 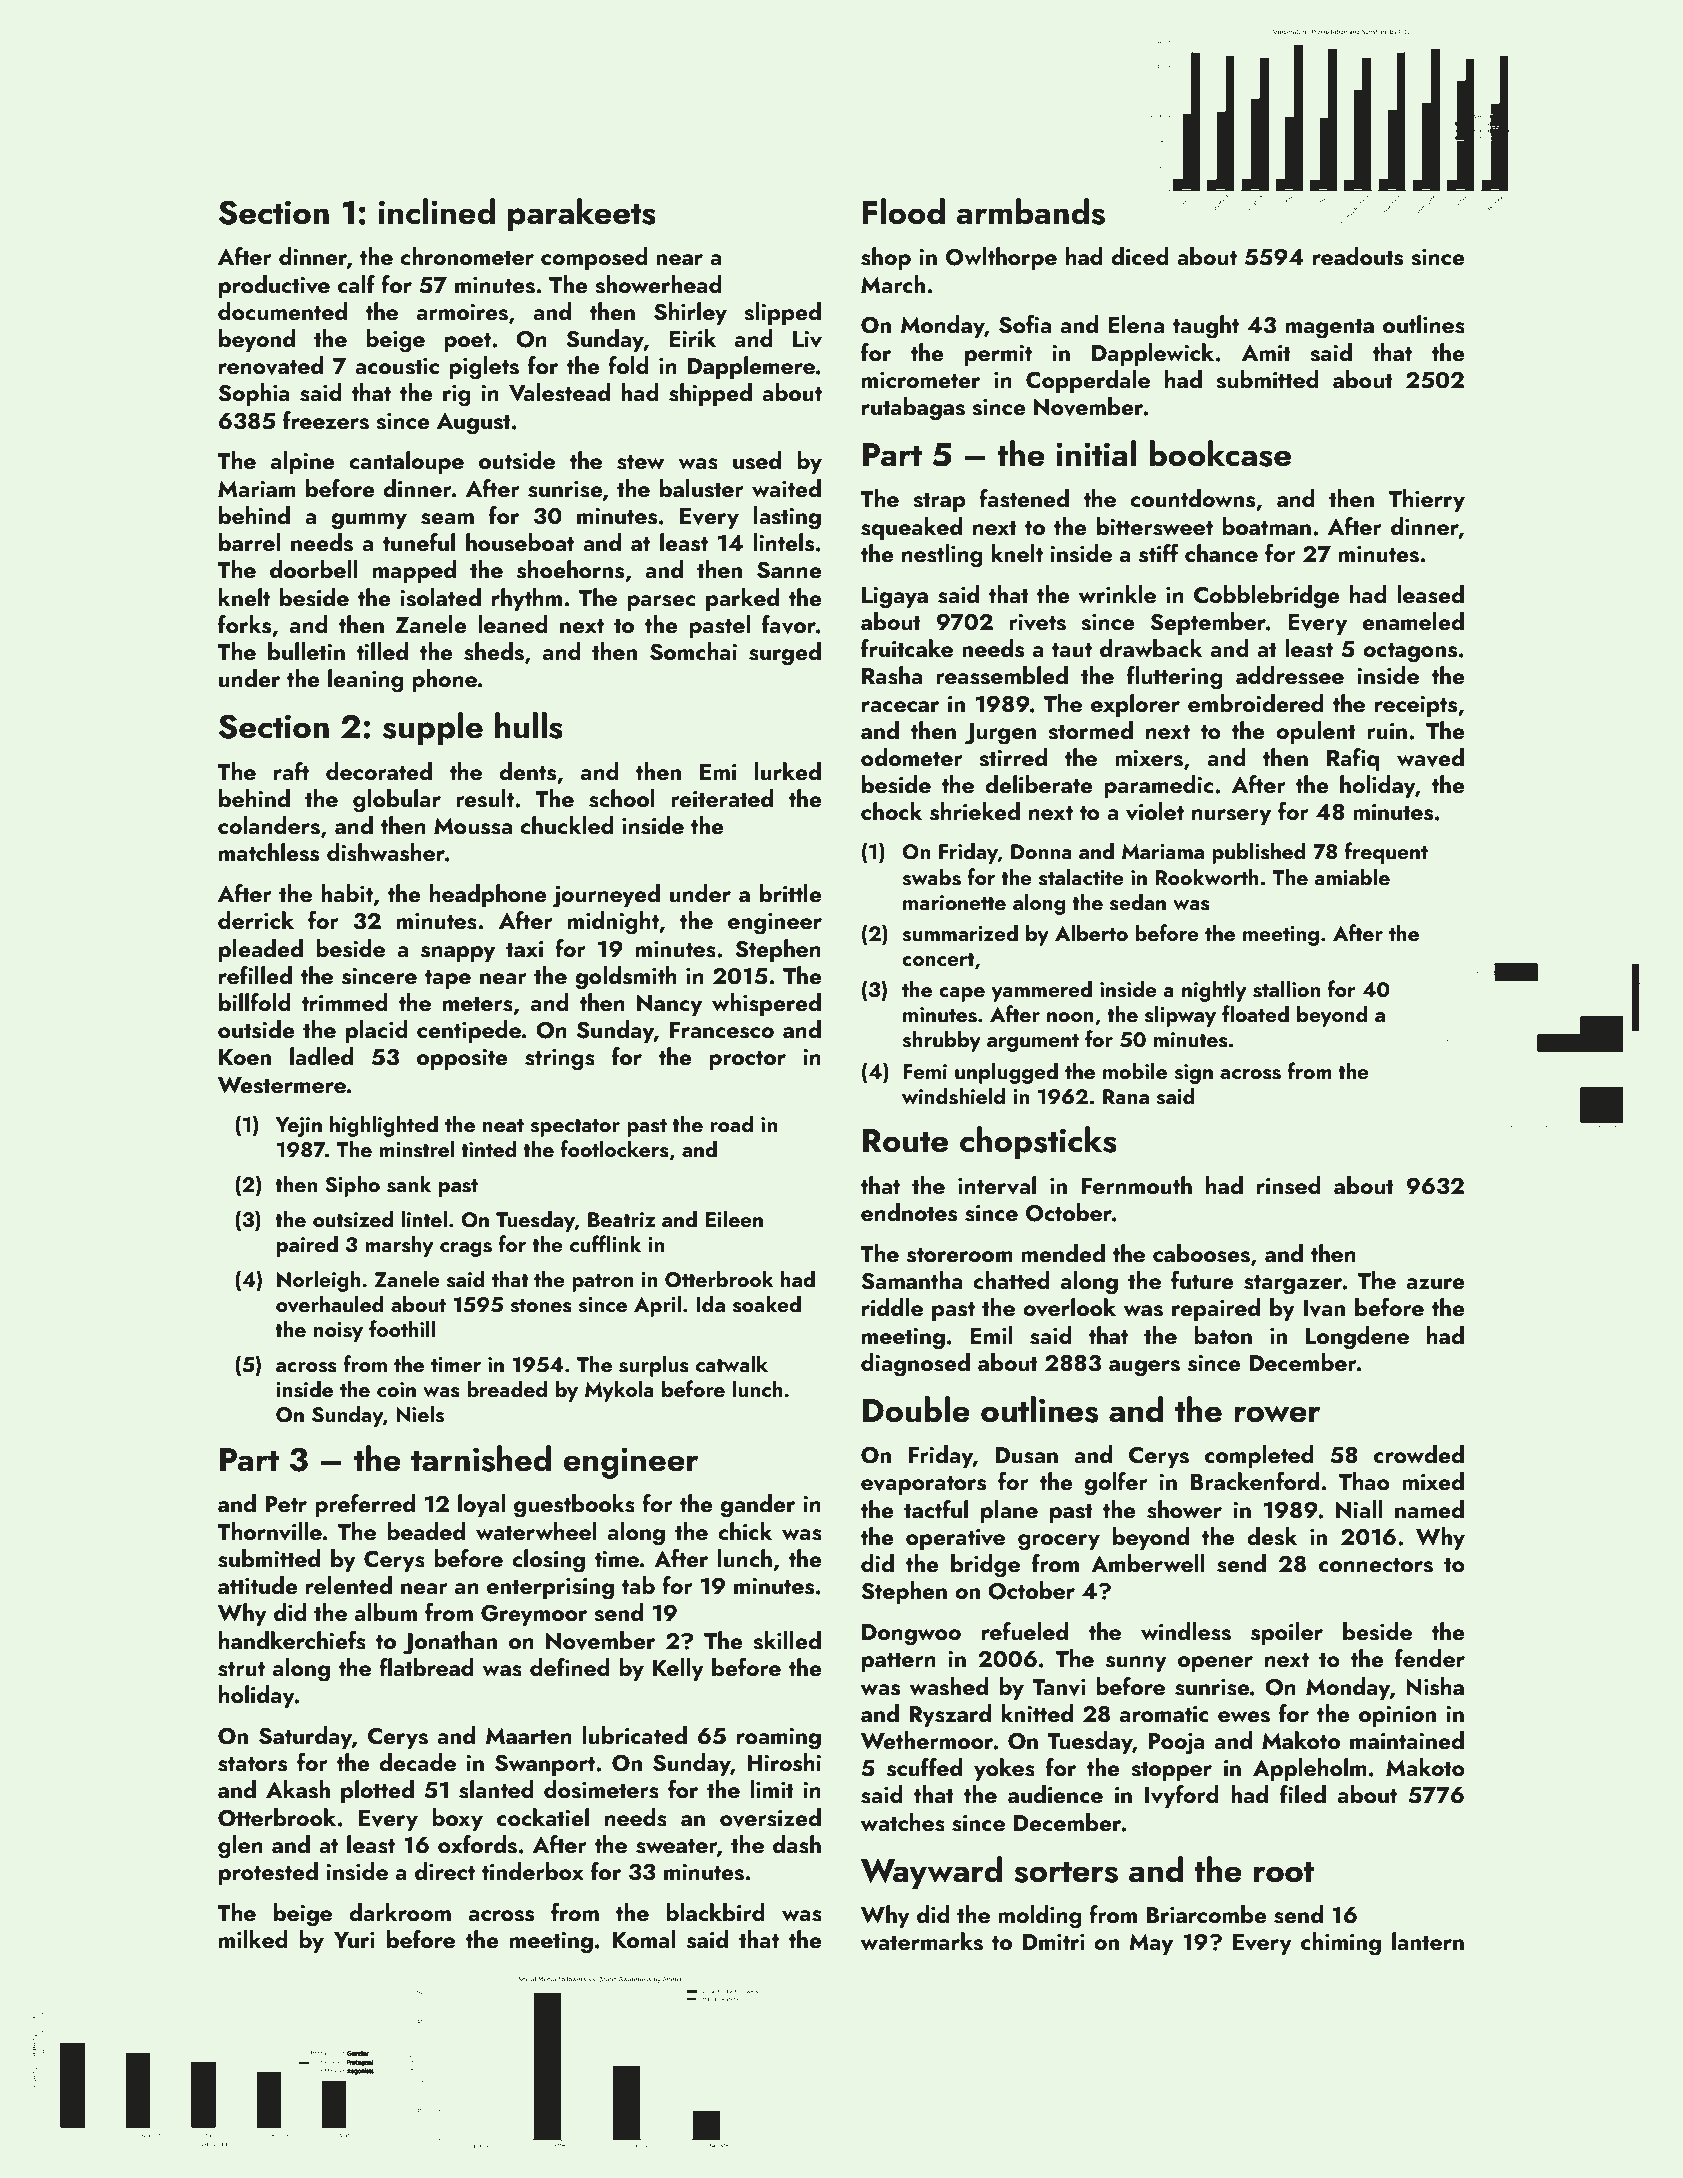 What do you see at coordinates (1151, 648) in the screenshot?
I see `drawback` at bounding box center [1151, 648].
